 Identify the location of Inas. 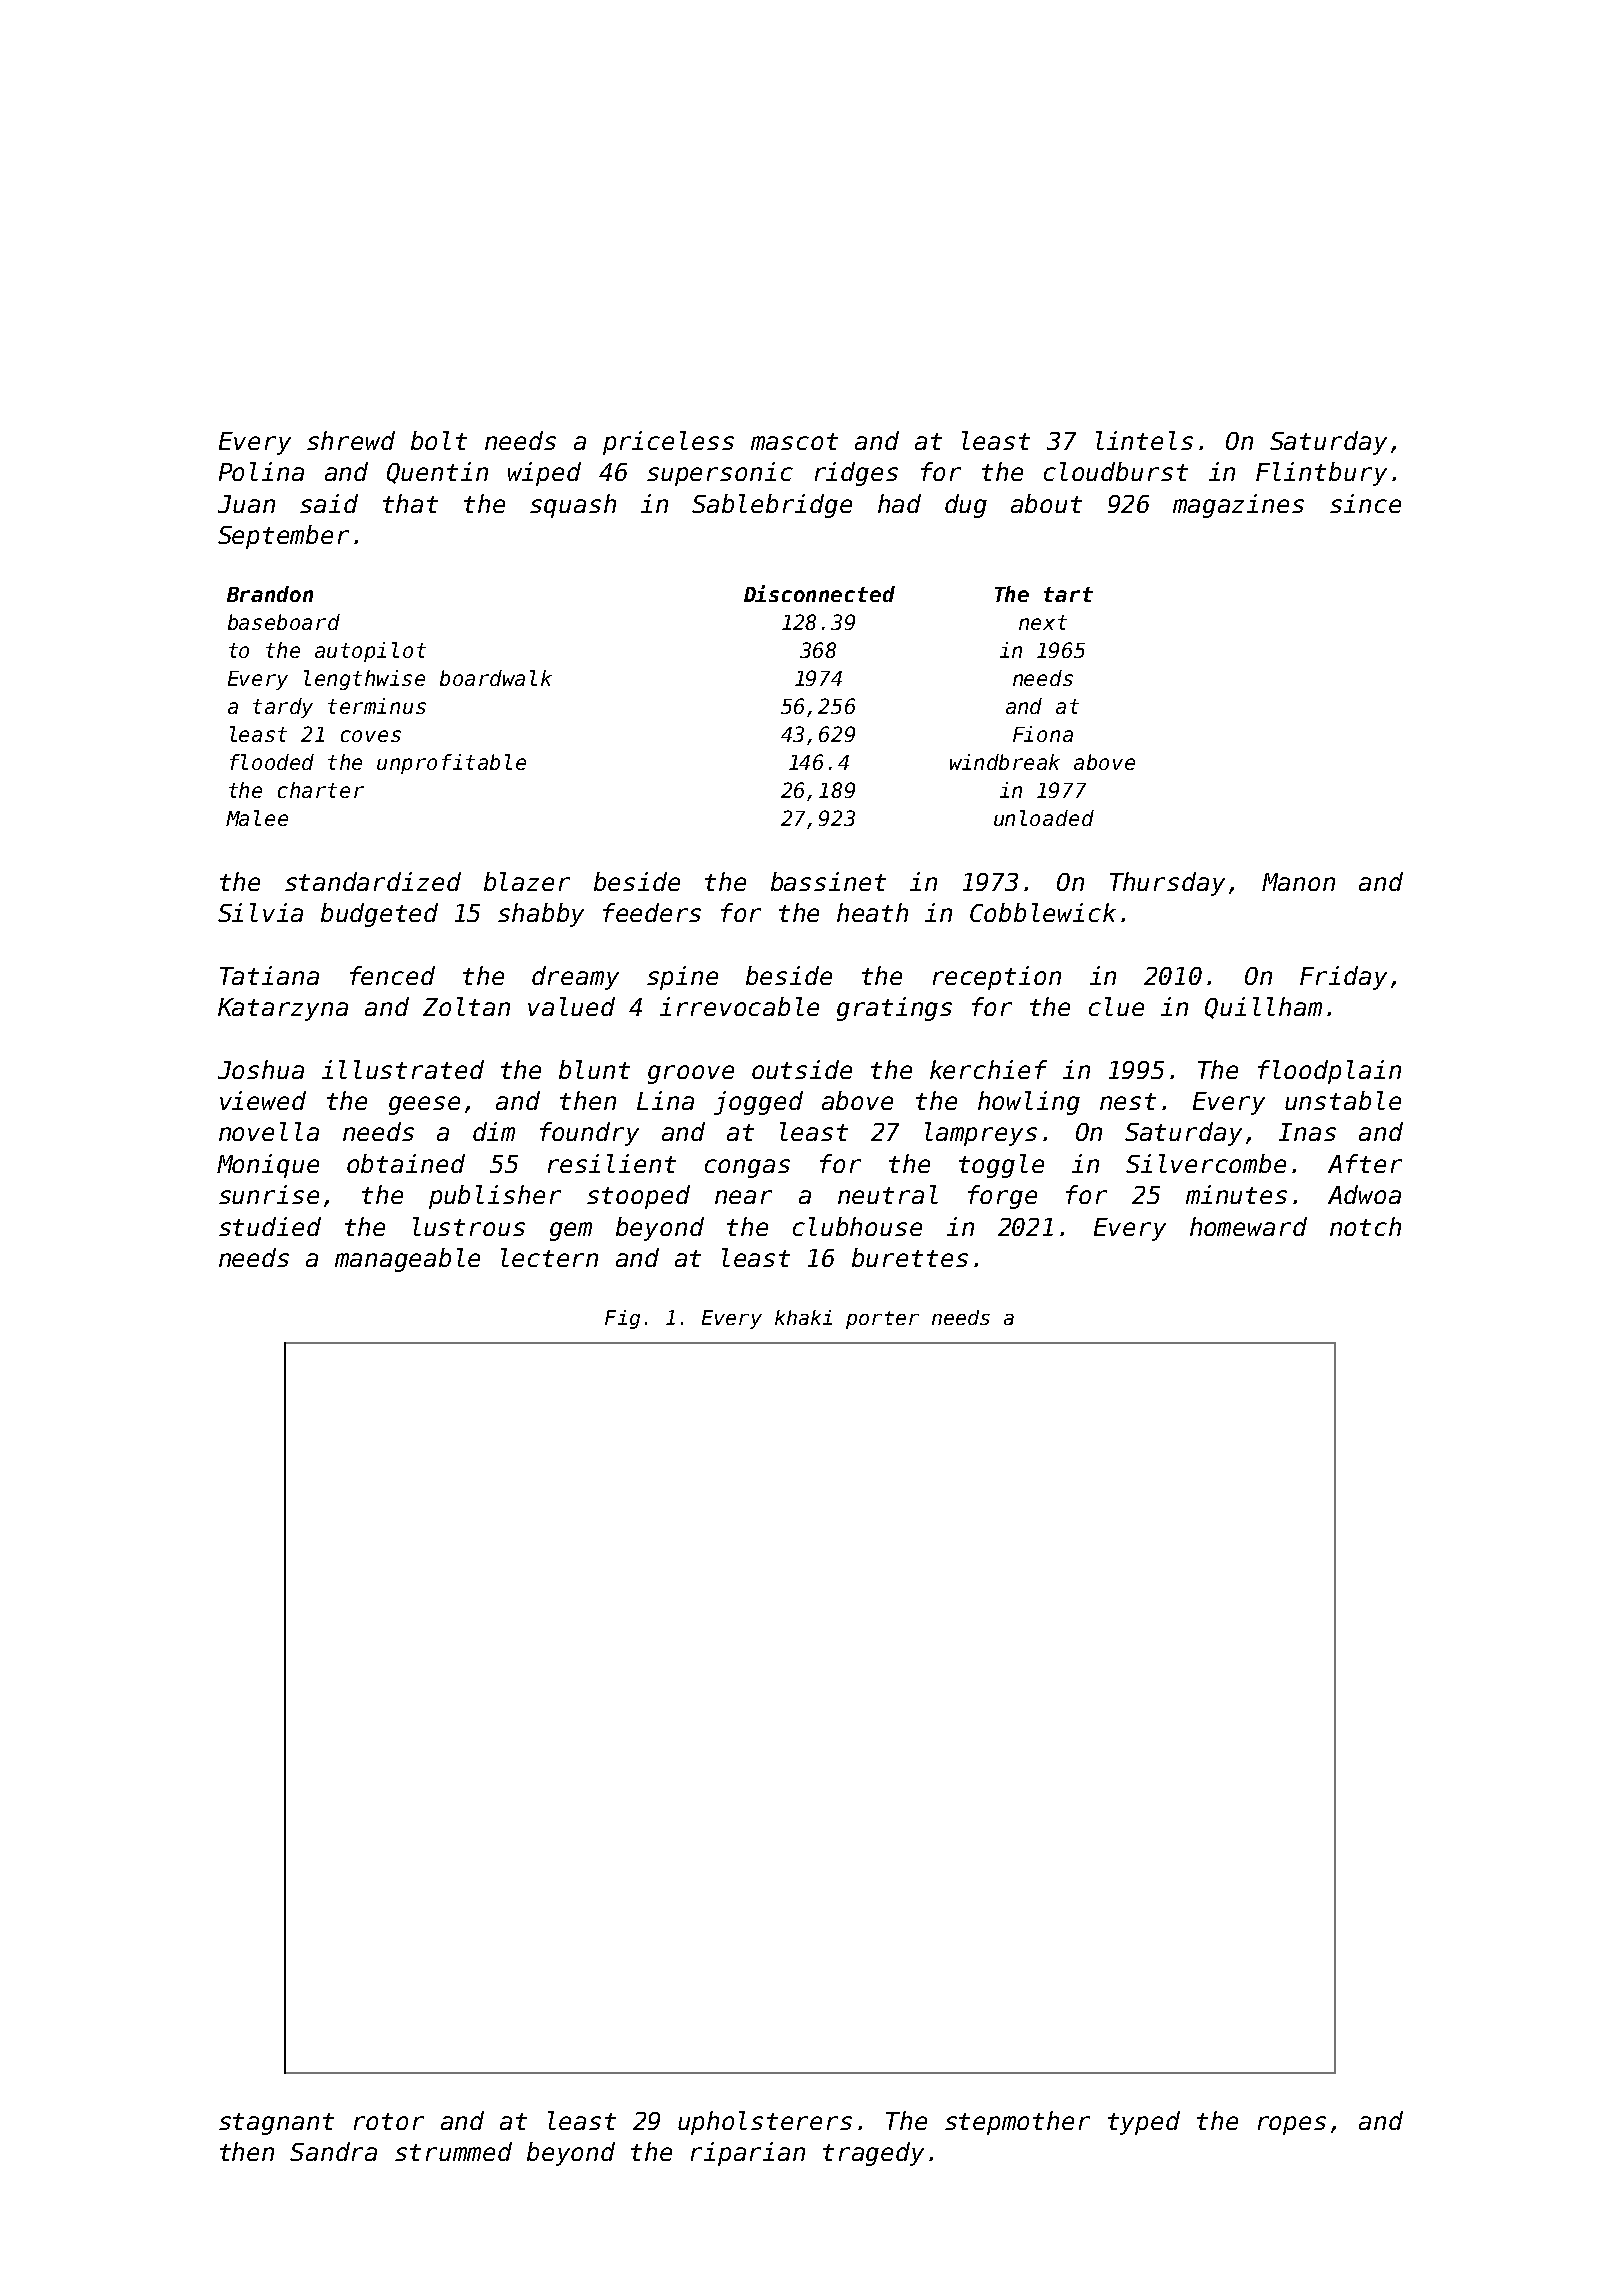
(1307, 1132).
